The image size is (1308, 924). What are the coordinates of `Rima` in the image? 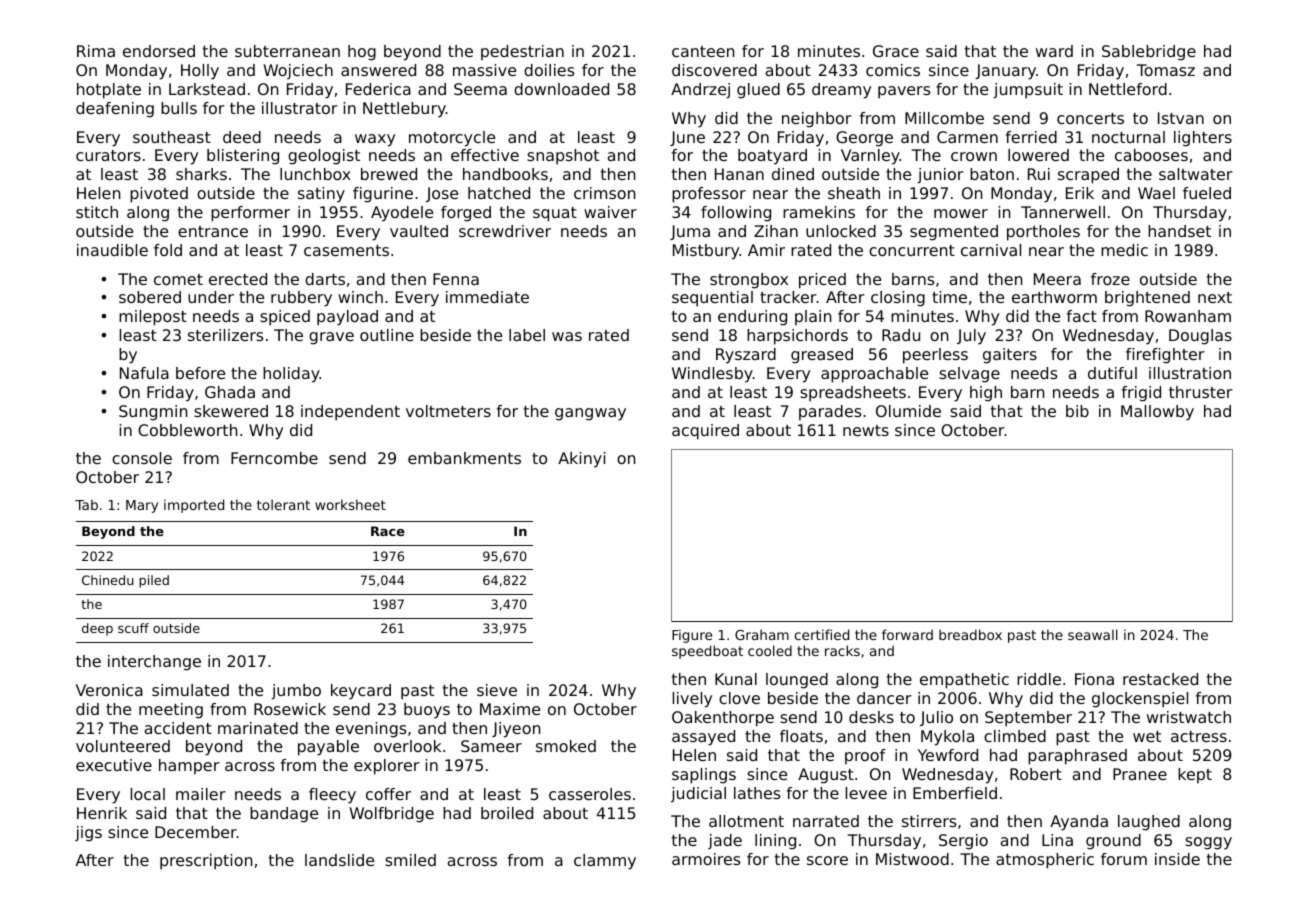 It's located at (96, 51).
